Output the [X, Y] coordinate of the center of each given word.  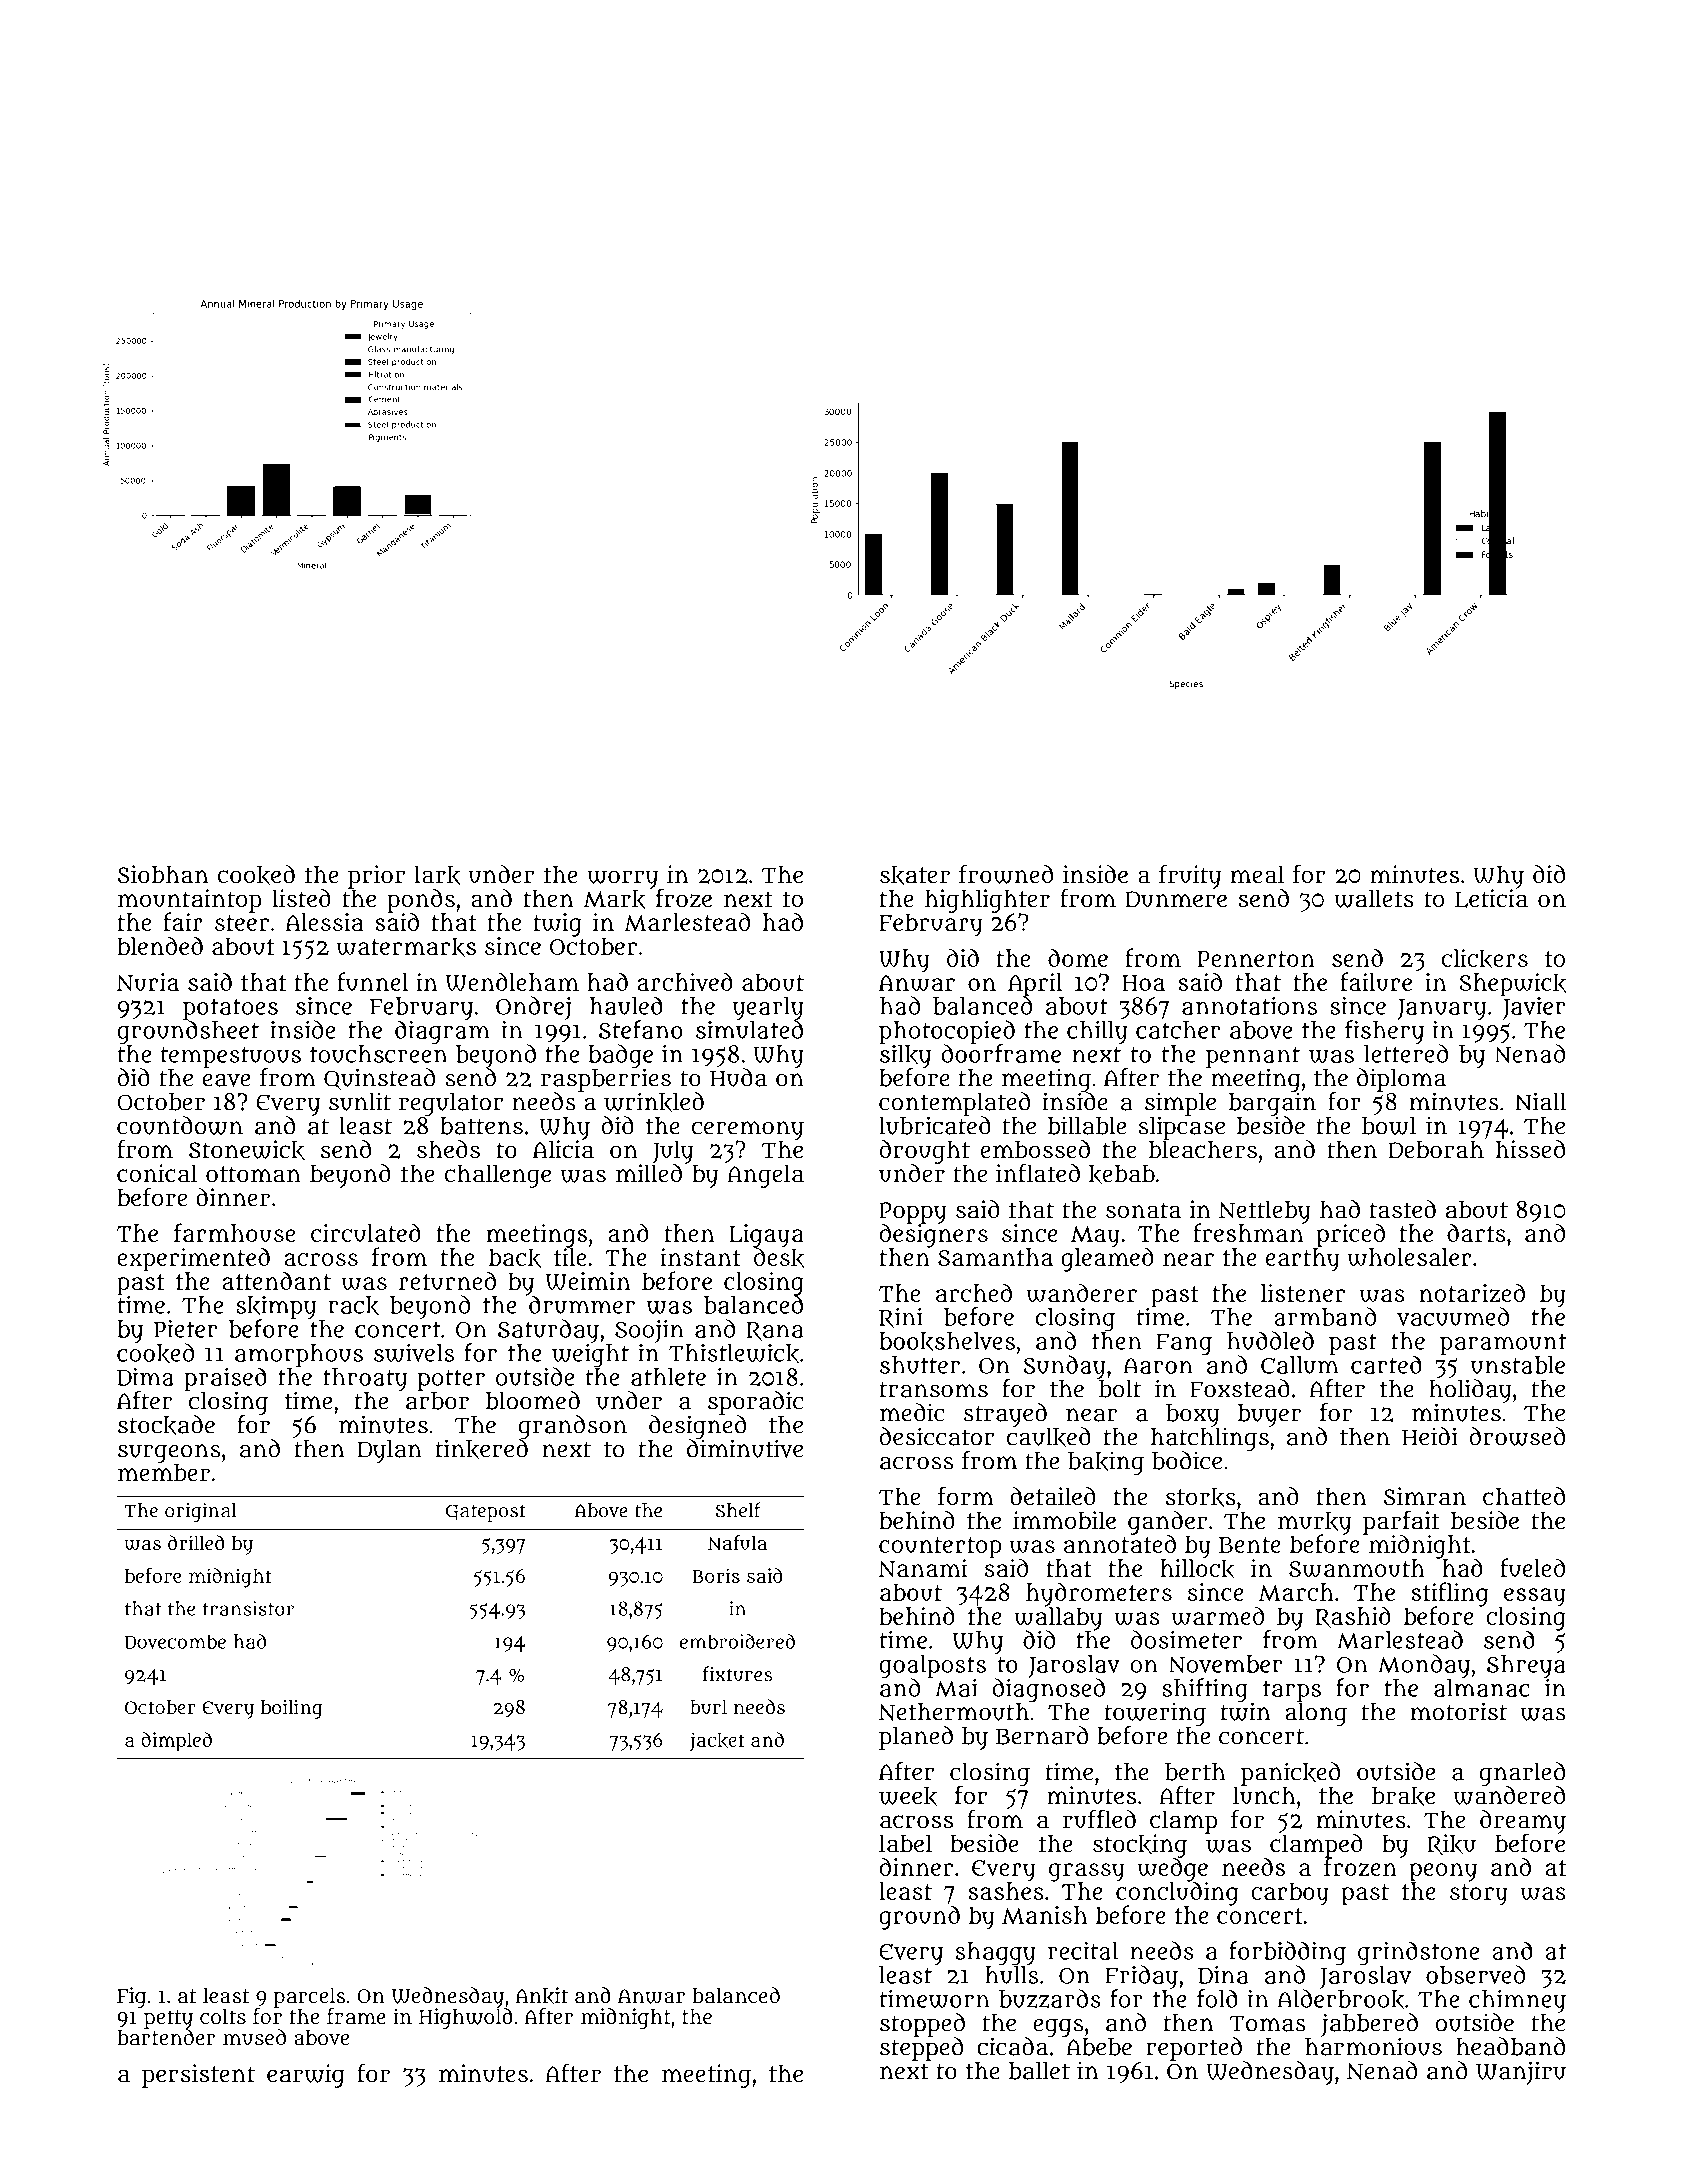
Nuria [148, 982]
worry [622, 879]
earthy [1303, 1260]
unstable [1518, 1365]
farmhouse [234, 1232]
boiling [292, 1709]
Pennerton [1256, 959]
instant [700, 1257]
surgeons [169, 1453]
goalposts [932, 1666]
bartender [166, 2037]
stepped [921, 2049]
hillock [1197, 1569]
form [966, 1495]
